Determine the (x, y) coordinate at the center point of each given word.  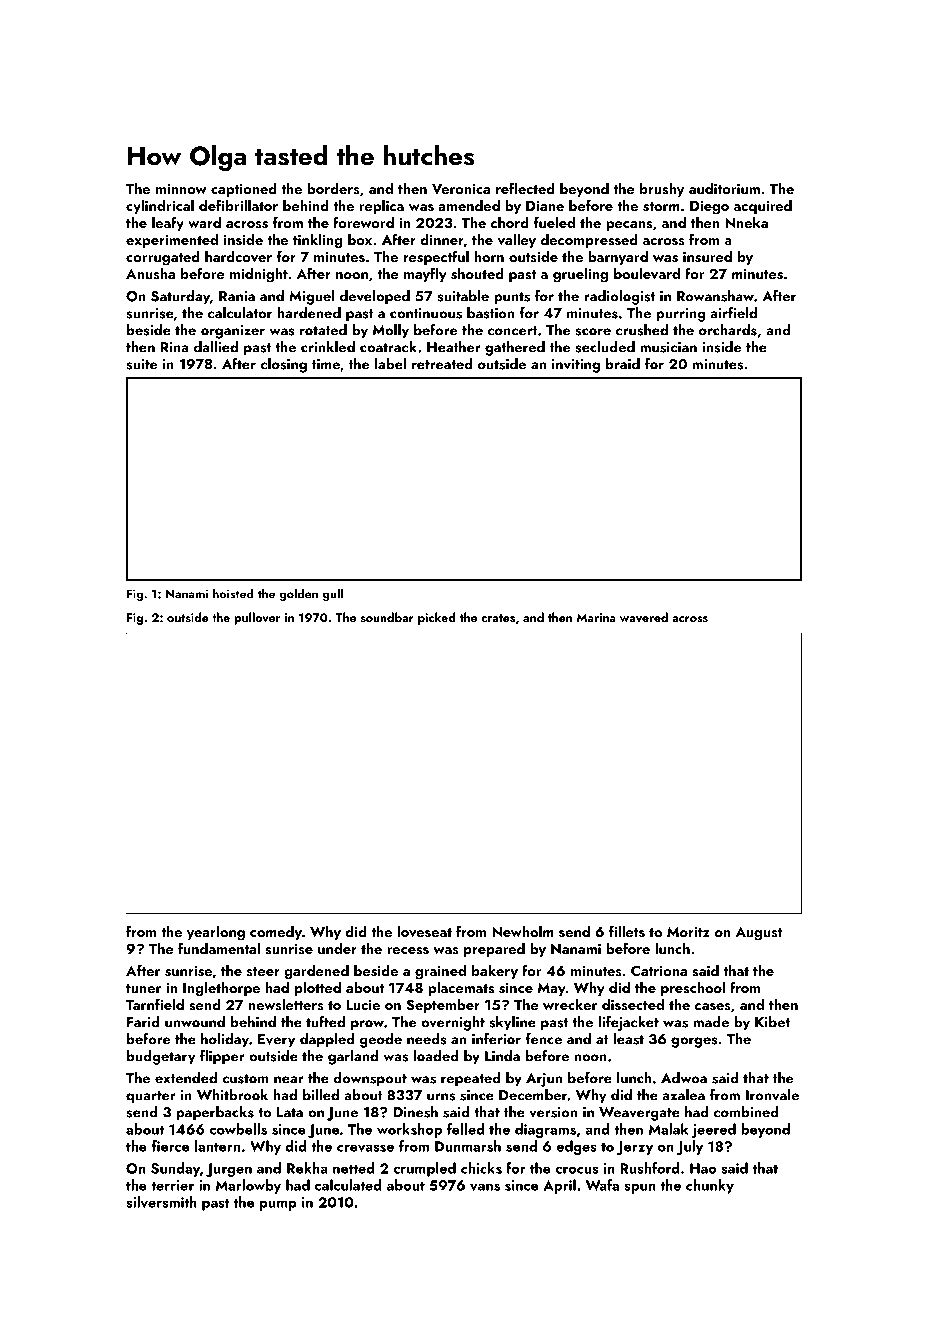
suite (141, 364)
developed (375, 297)
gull (333, 594)
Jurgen (229, 1170)
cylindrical (160, 206)
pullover (257, 618)
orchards (728, 330)
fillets (627, 931)
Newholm (523, 931)
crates (498, 618)
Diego (709, 208)
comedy (276, 932)
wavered (644, 617)
